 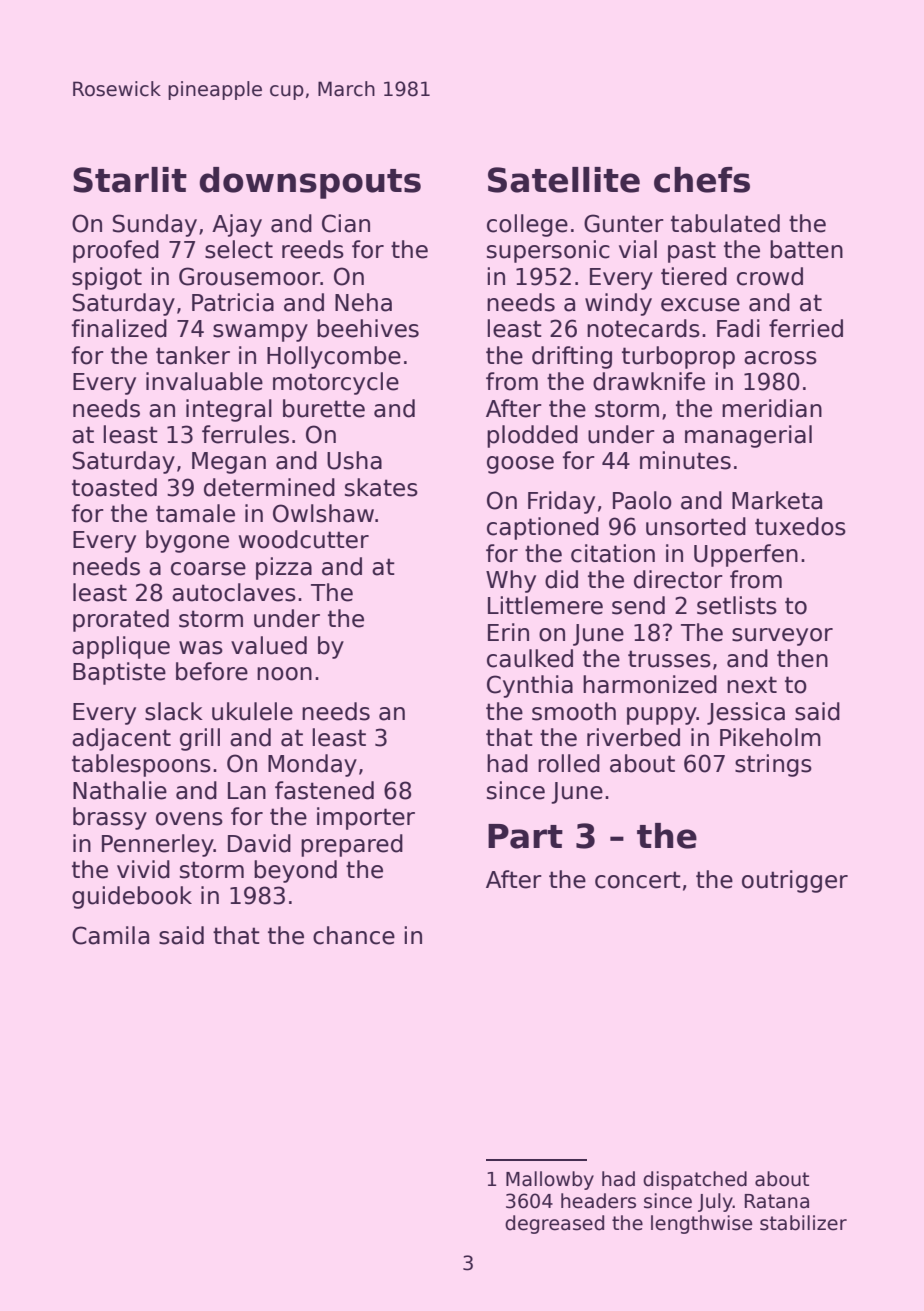 I want to click on noon, so click(x=284, y=674).
